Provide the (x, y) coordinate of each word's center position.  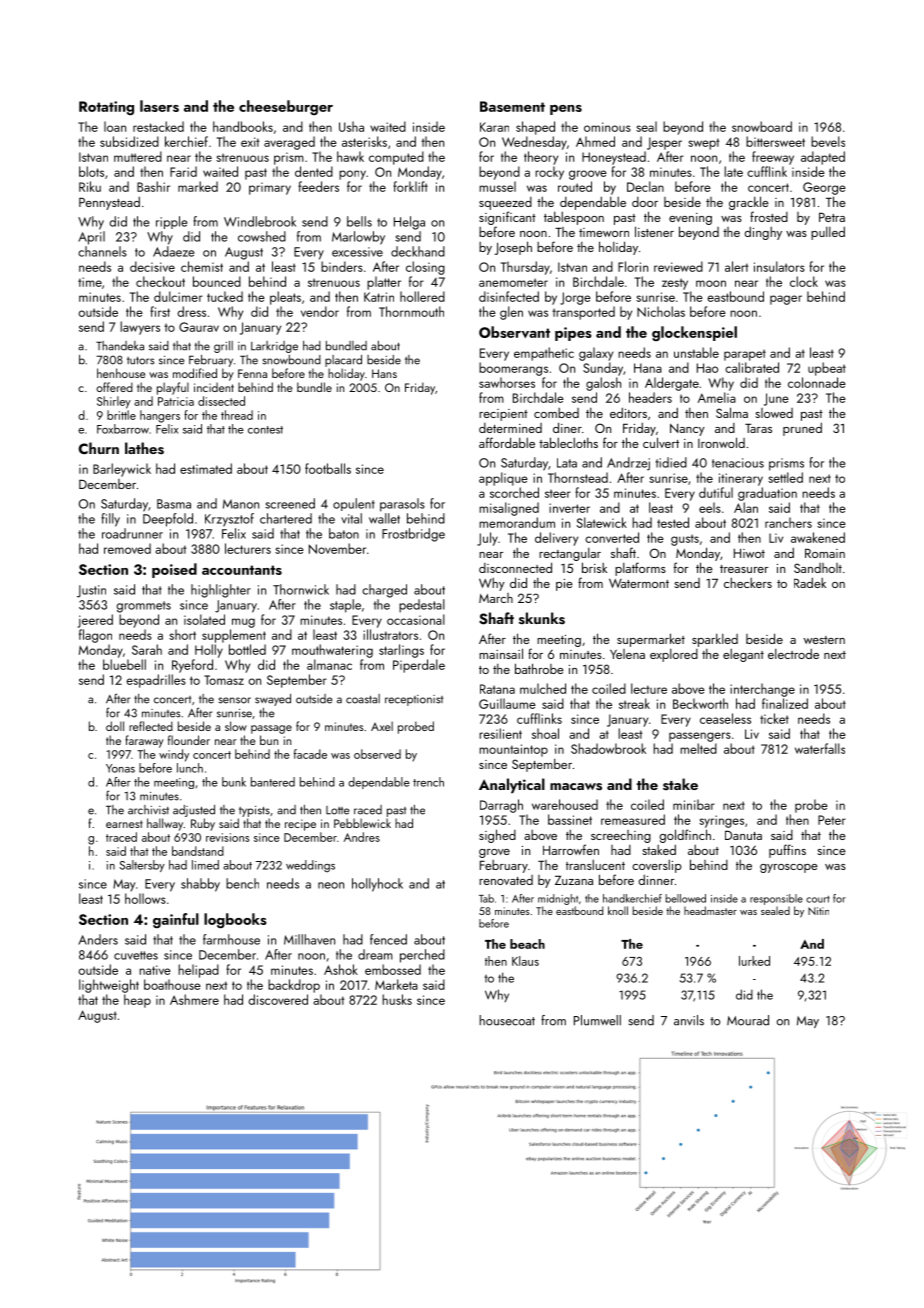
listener (654, 231)
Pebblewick (362, 823)
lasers (159, 106)
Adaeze (173, 251)
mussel (497, 186)
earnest (124, 824)
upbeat (827, 369)
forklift (410, 186)
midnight (558, 899)
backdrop (294, 986)
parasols (402, 505)
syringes (721, 821)
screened (290, 503)
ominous (607, 127)
